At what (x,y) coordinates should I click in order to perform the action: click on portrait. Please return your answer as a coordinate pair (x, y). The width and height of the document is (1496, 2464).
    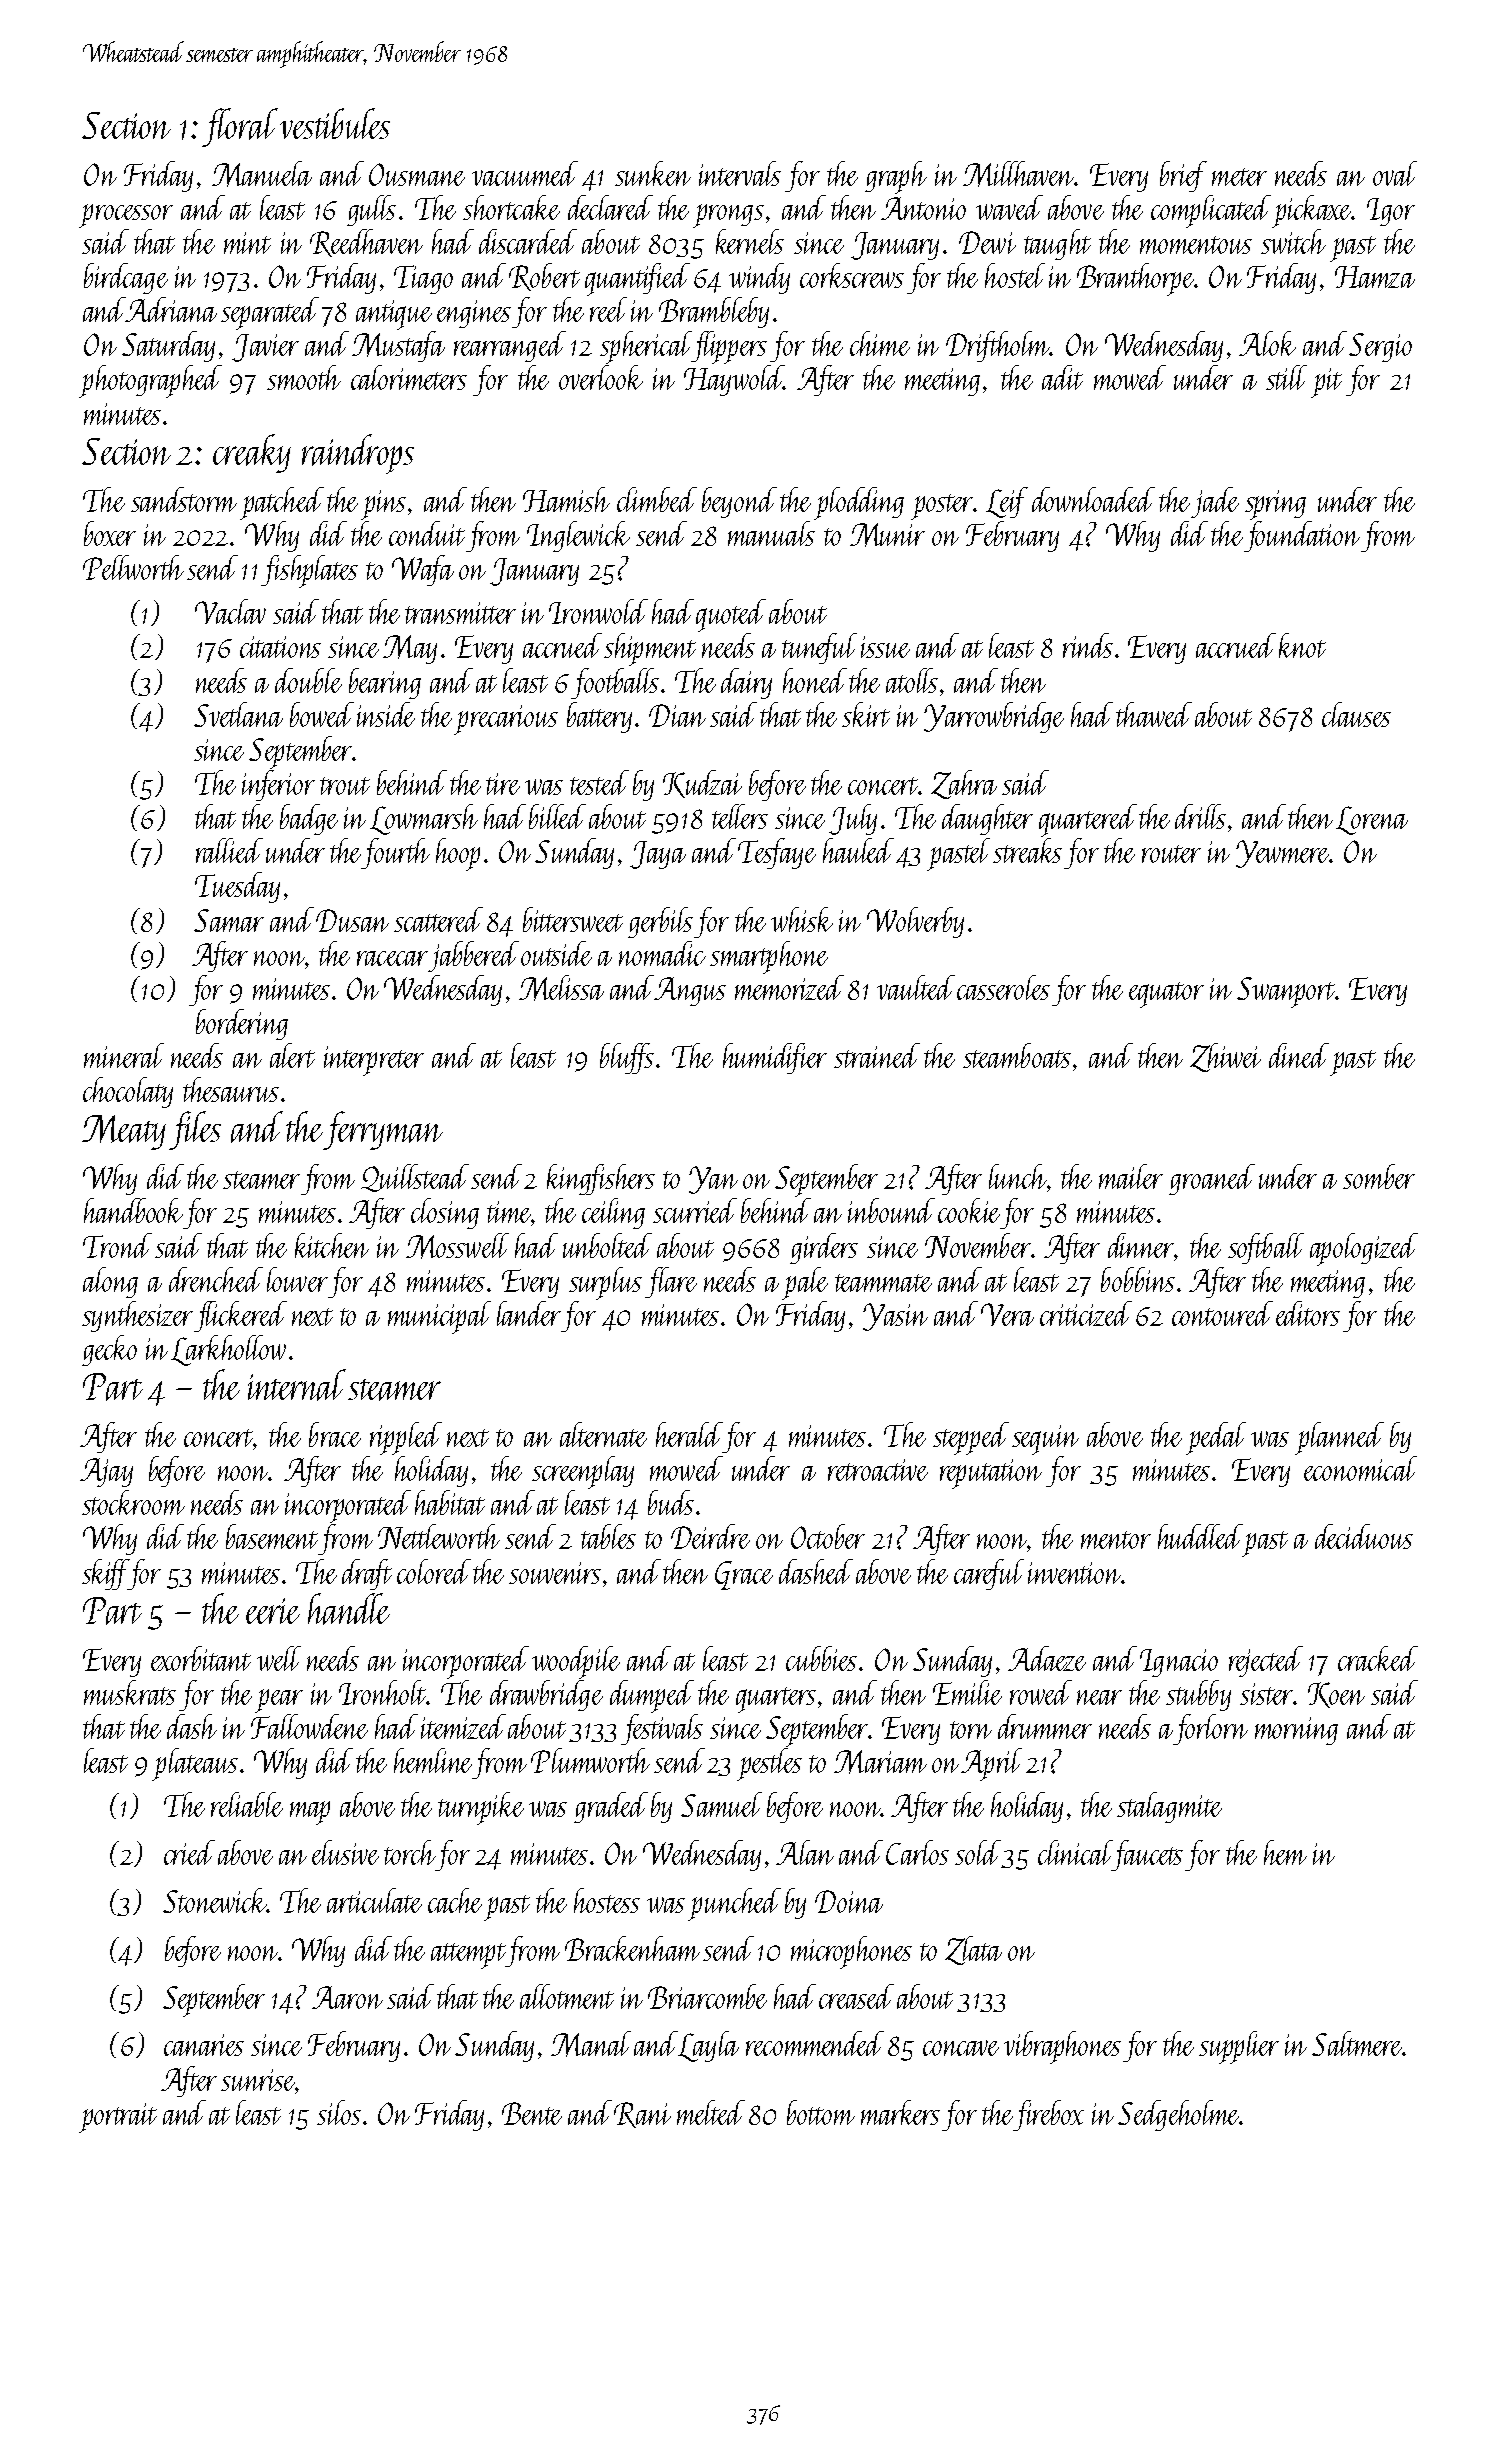
    Looking at the image, I should click on (118, 2118).
